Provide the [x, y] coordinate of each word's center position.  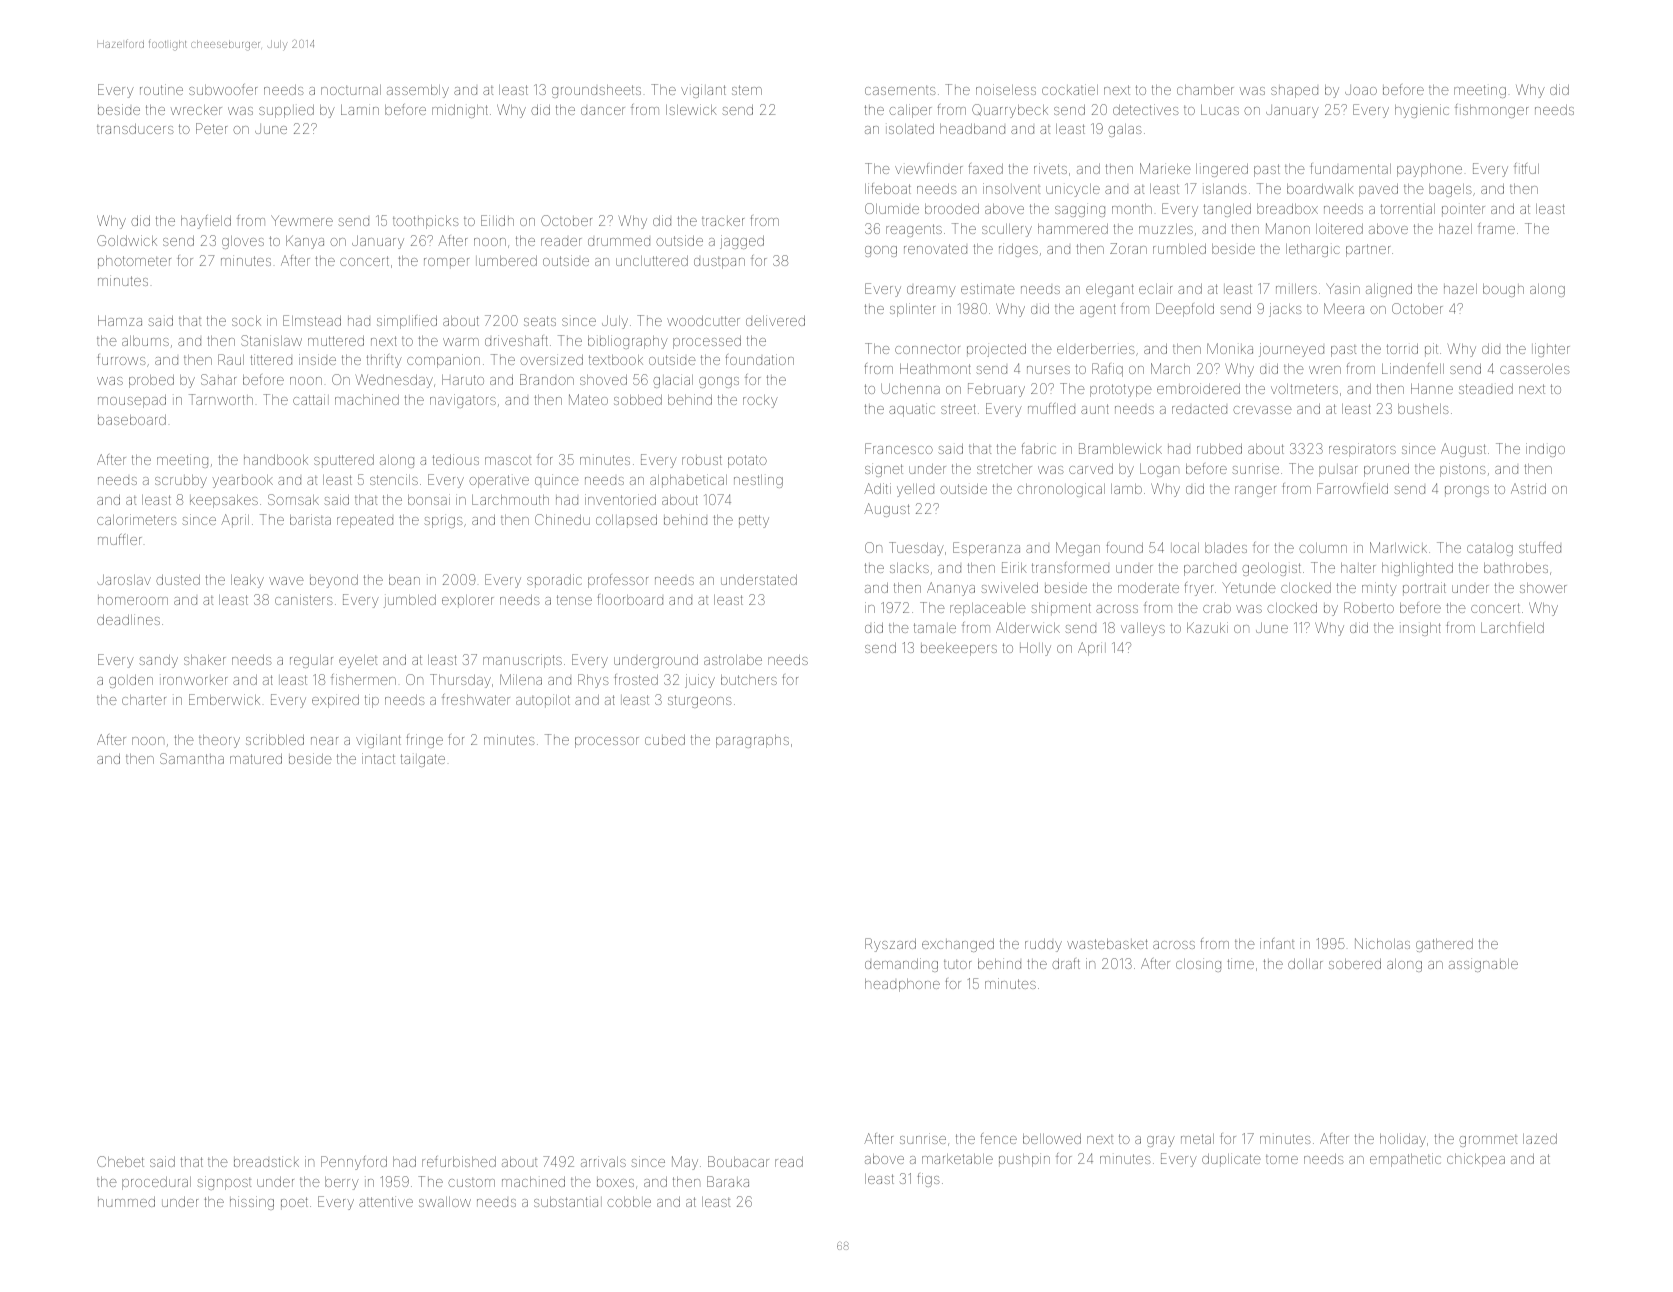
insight [1420, 629]
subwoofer [223, 89]
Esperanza [986, 549]
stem [747, 90]
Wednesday [394, 381]
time [1240, 963]
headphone [902, 985]
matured [256, 759]
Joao [1361, 90]
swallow [445, 1202]
